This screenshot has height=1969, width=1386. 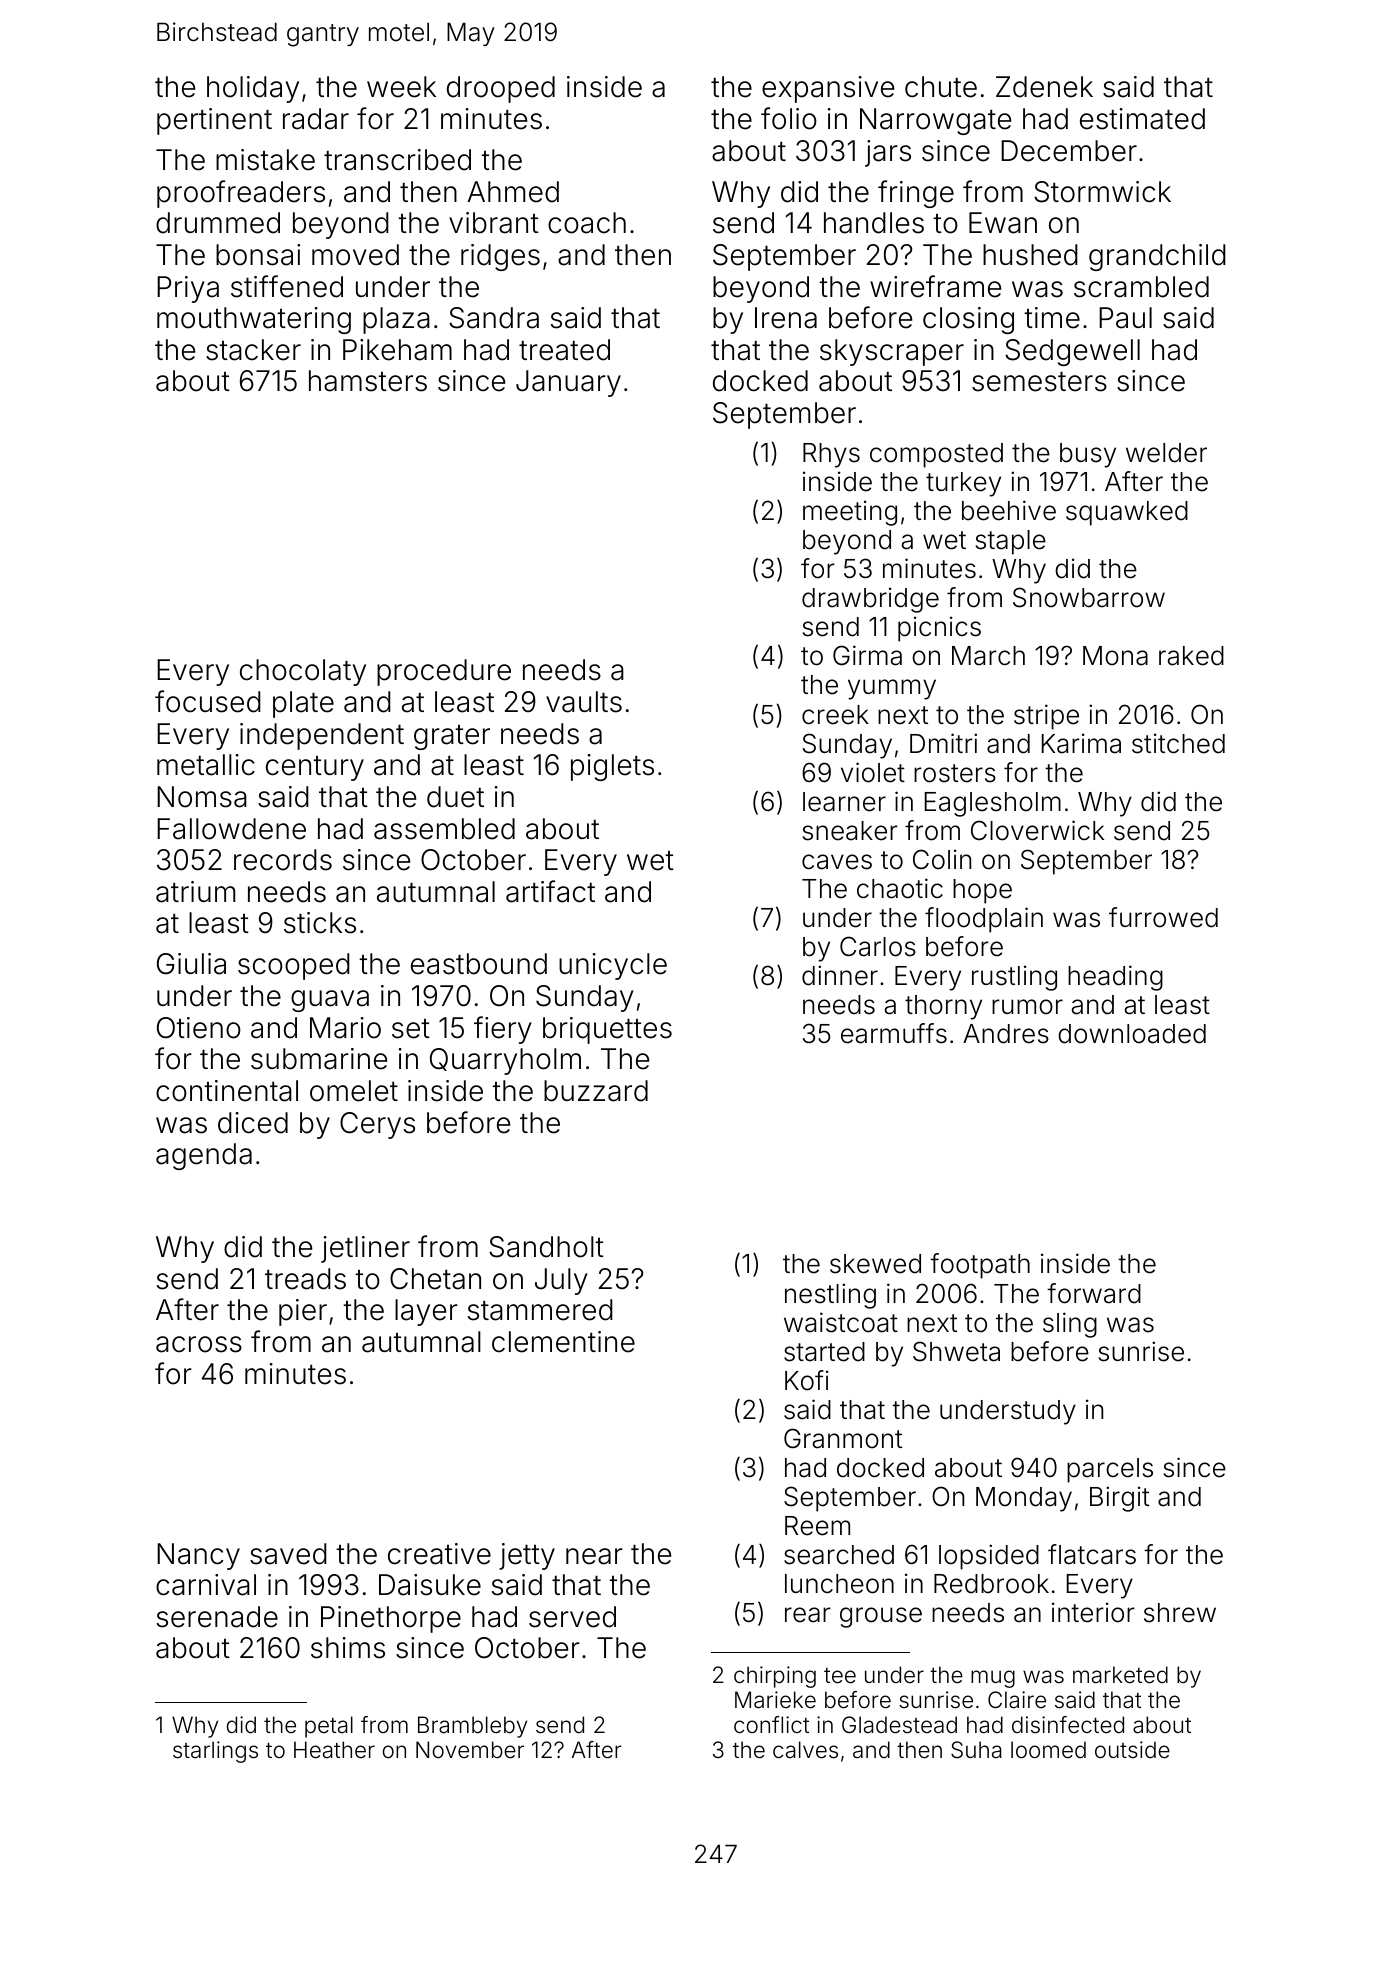 I want to click on treads, so click(x=305, y=1279).
